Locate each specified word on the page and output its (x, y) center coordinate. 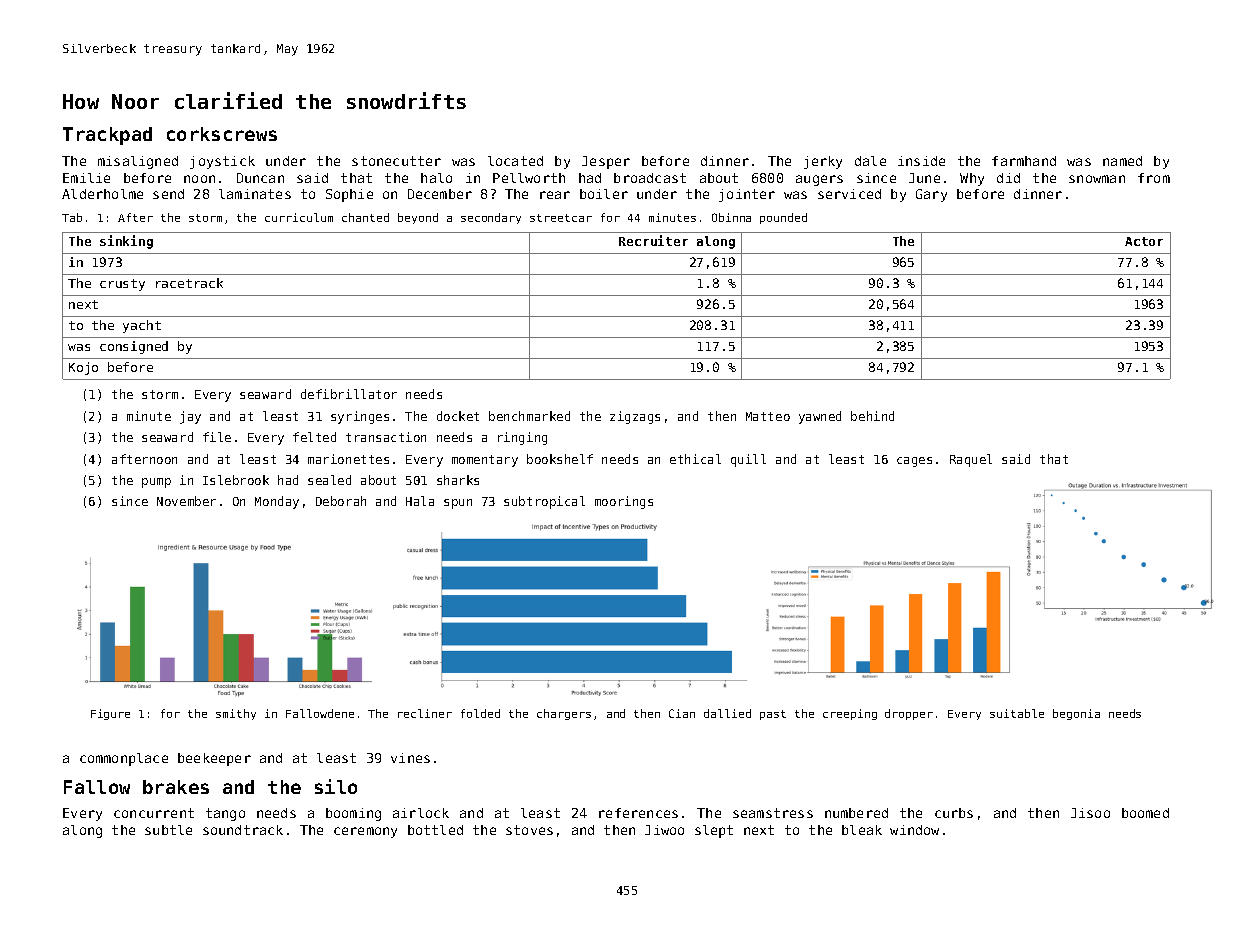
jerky (823, 162)
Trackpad (107, 136)
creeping (850, 714)
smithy (236, 714)
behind (872, 416)
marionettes (348, 459)
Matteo (768, 416)
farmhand (1024, 161)
